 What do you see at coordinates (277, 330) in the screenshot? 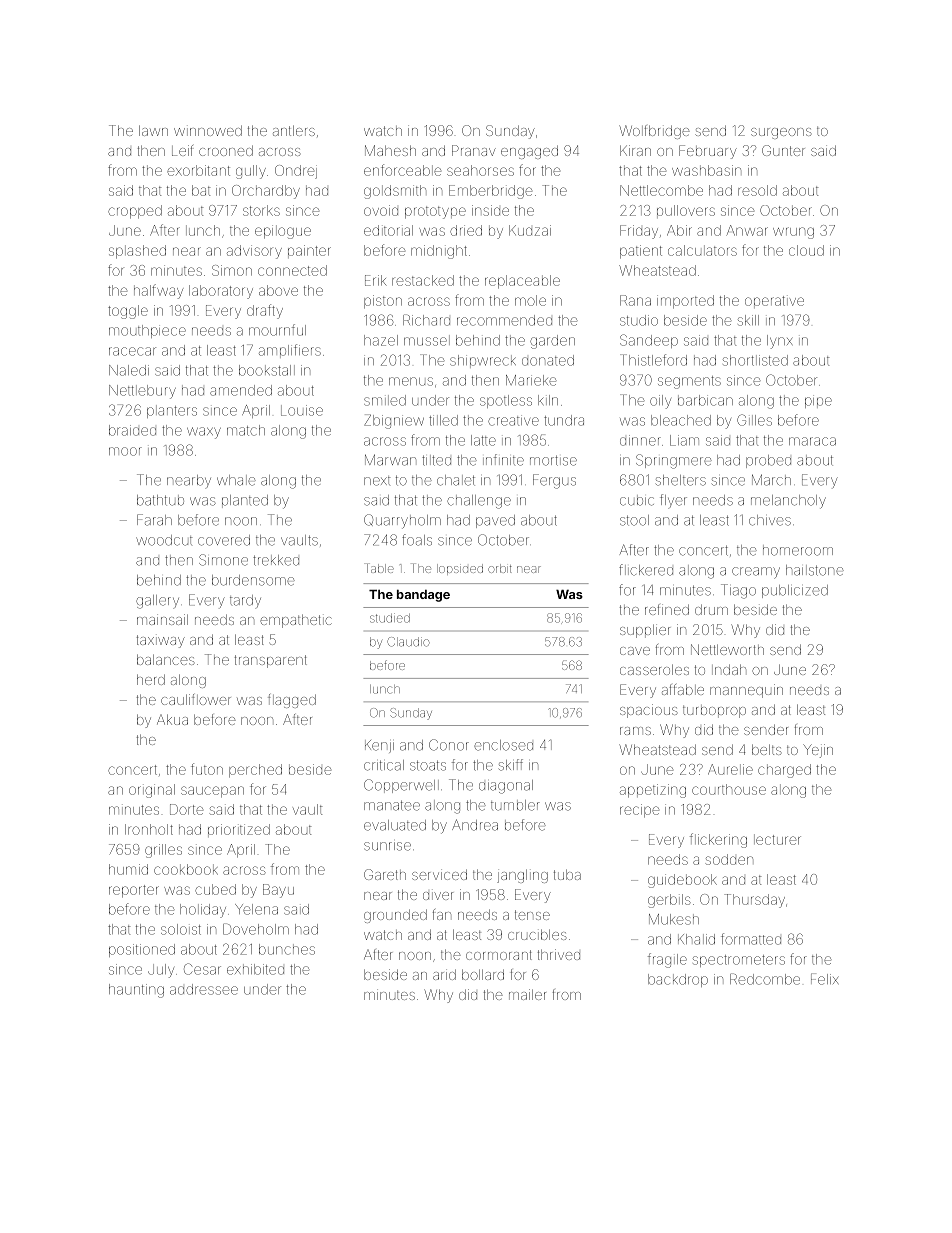
I see `mournful` at bounding box center [277, 330].
